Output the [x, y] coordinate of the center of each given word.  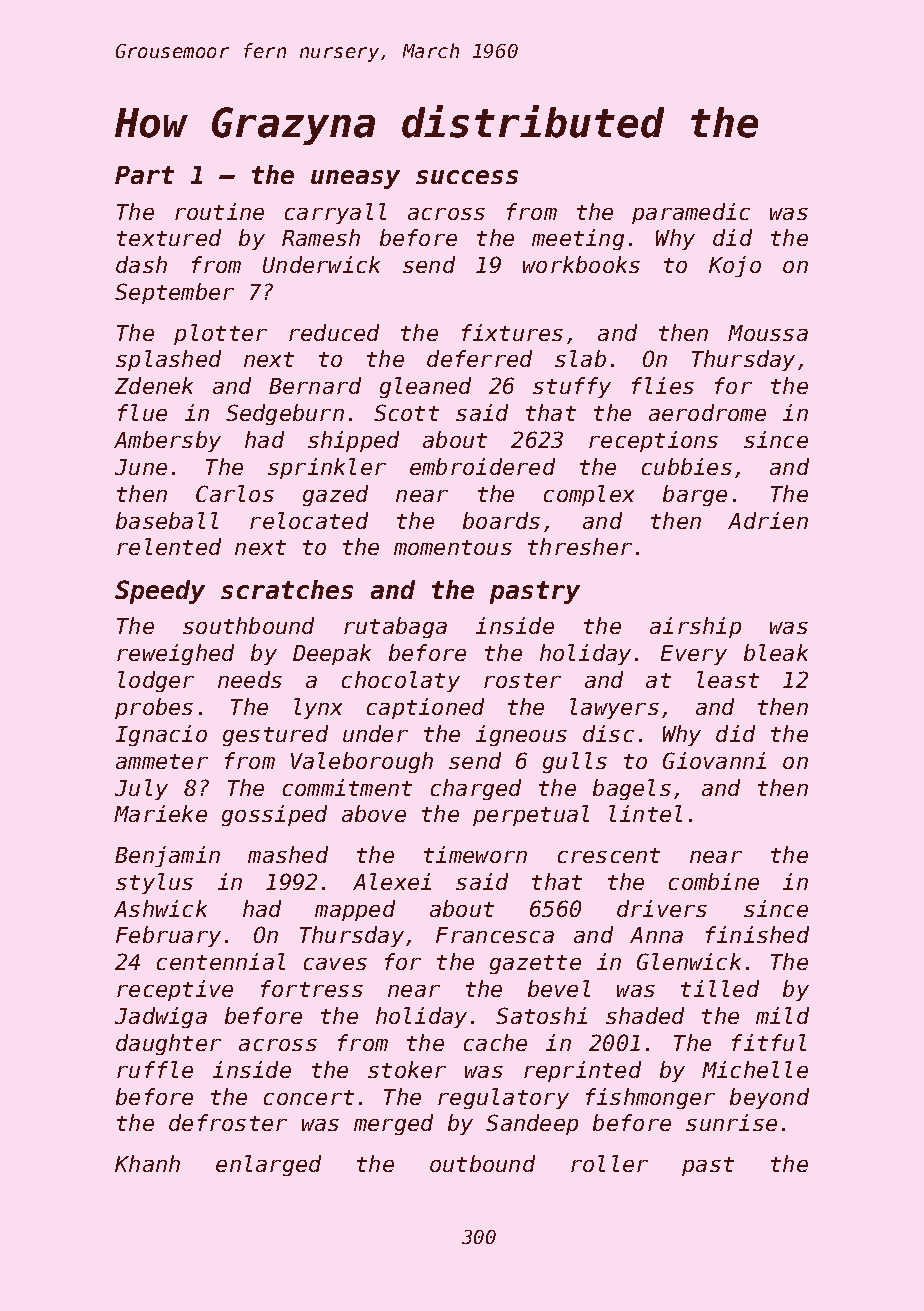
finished [757, 934]
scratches [287, 589]
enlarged [268, 1165]
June [141, 467]
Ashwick [160, 908]
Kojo [735, 266]
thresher [580, 546]
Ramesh [321, 237]
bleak [776, 652]
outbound [482, 1163]
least [728, 679]
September [174, 293]
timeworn [475, 854]
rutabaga [395, 627]
